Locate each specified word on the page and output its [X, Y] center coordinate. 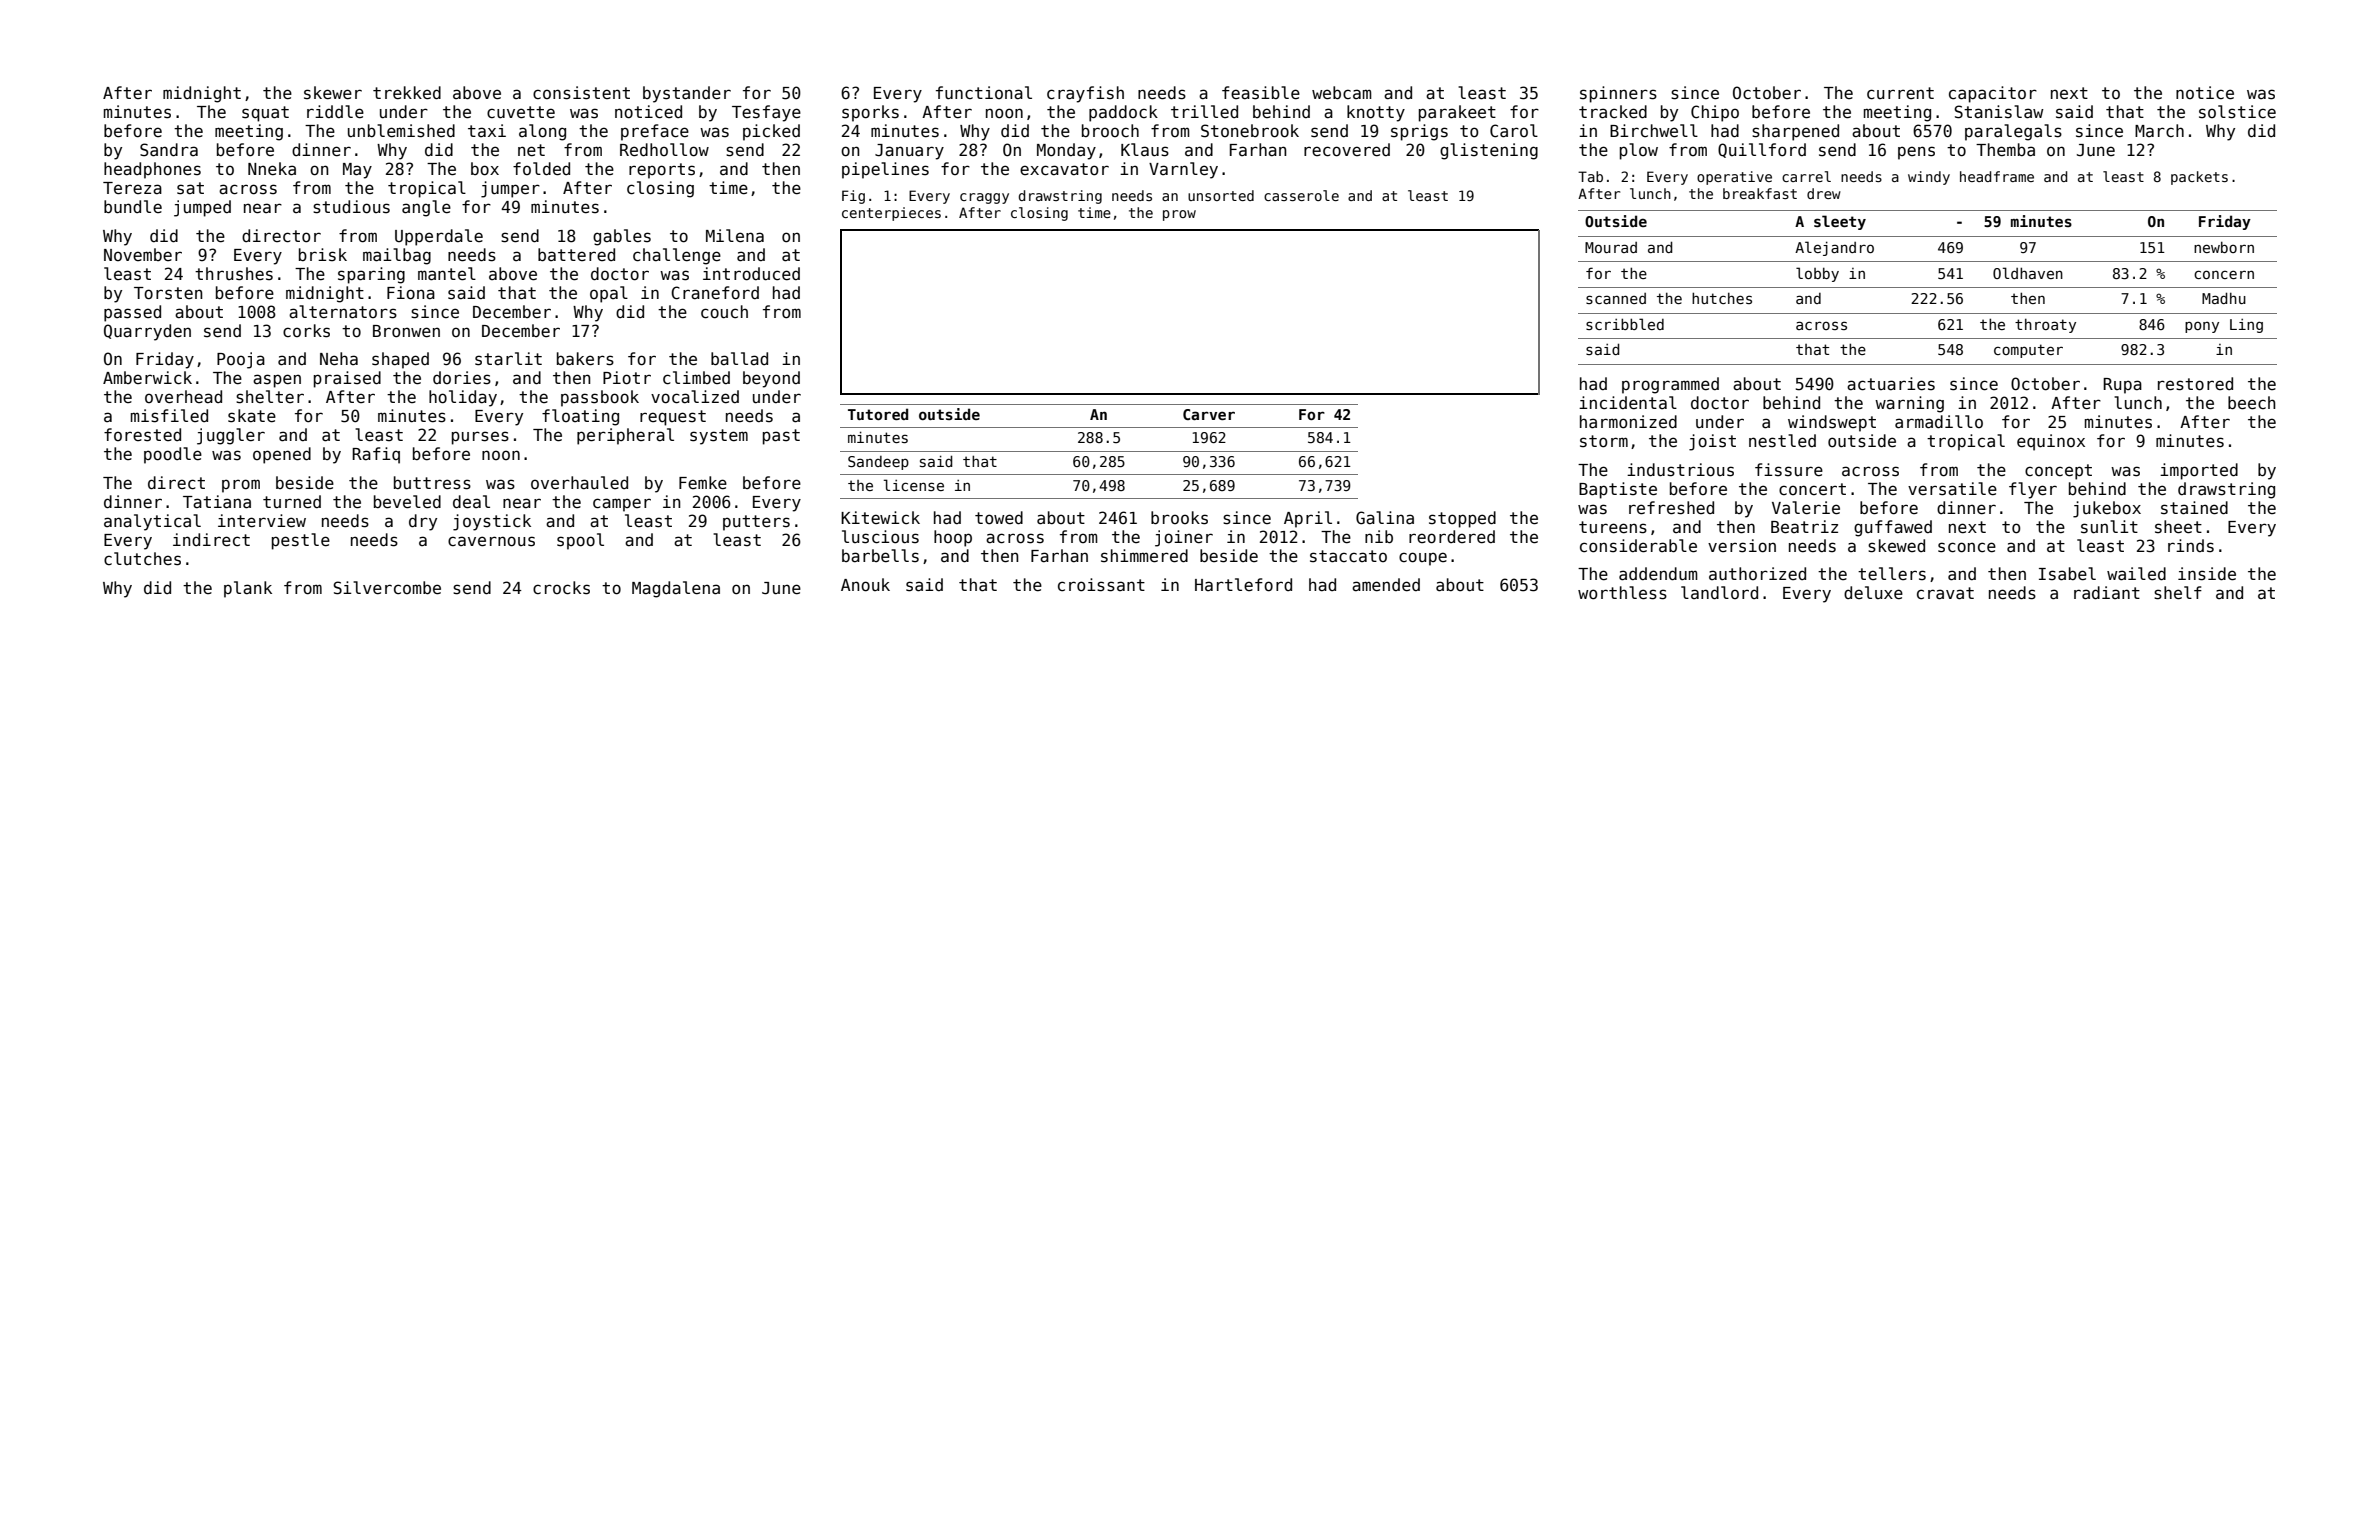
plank [248, 589]
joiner [1184, 538]
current [1900, 93]
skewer [333, 93]
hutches [1722, 298]
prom [241, 486]
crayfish [1085, 94]
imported [2199, 471]
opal [609, 294]
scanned [1616, 298]
